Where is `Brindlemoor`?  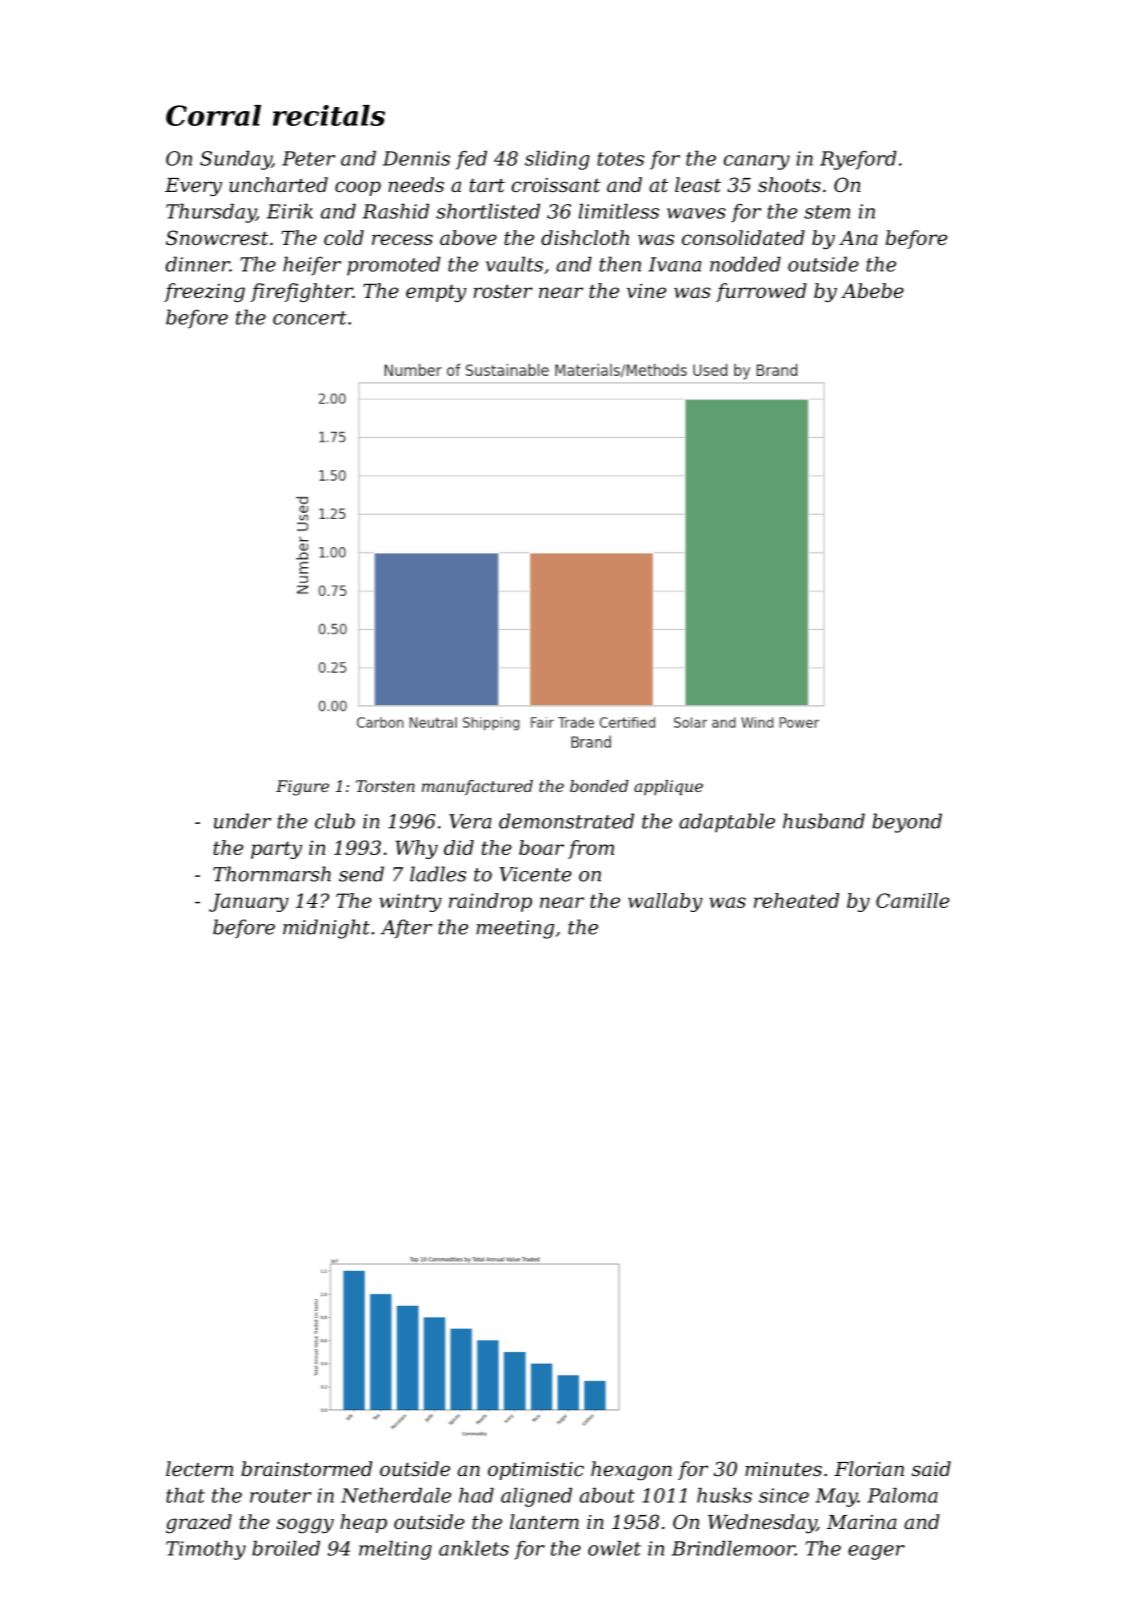
Brindlemoor is located at coordinates (733, 1548).
